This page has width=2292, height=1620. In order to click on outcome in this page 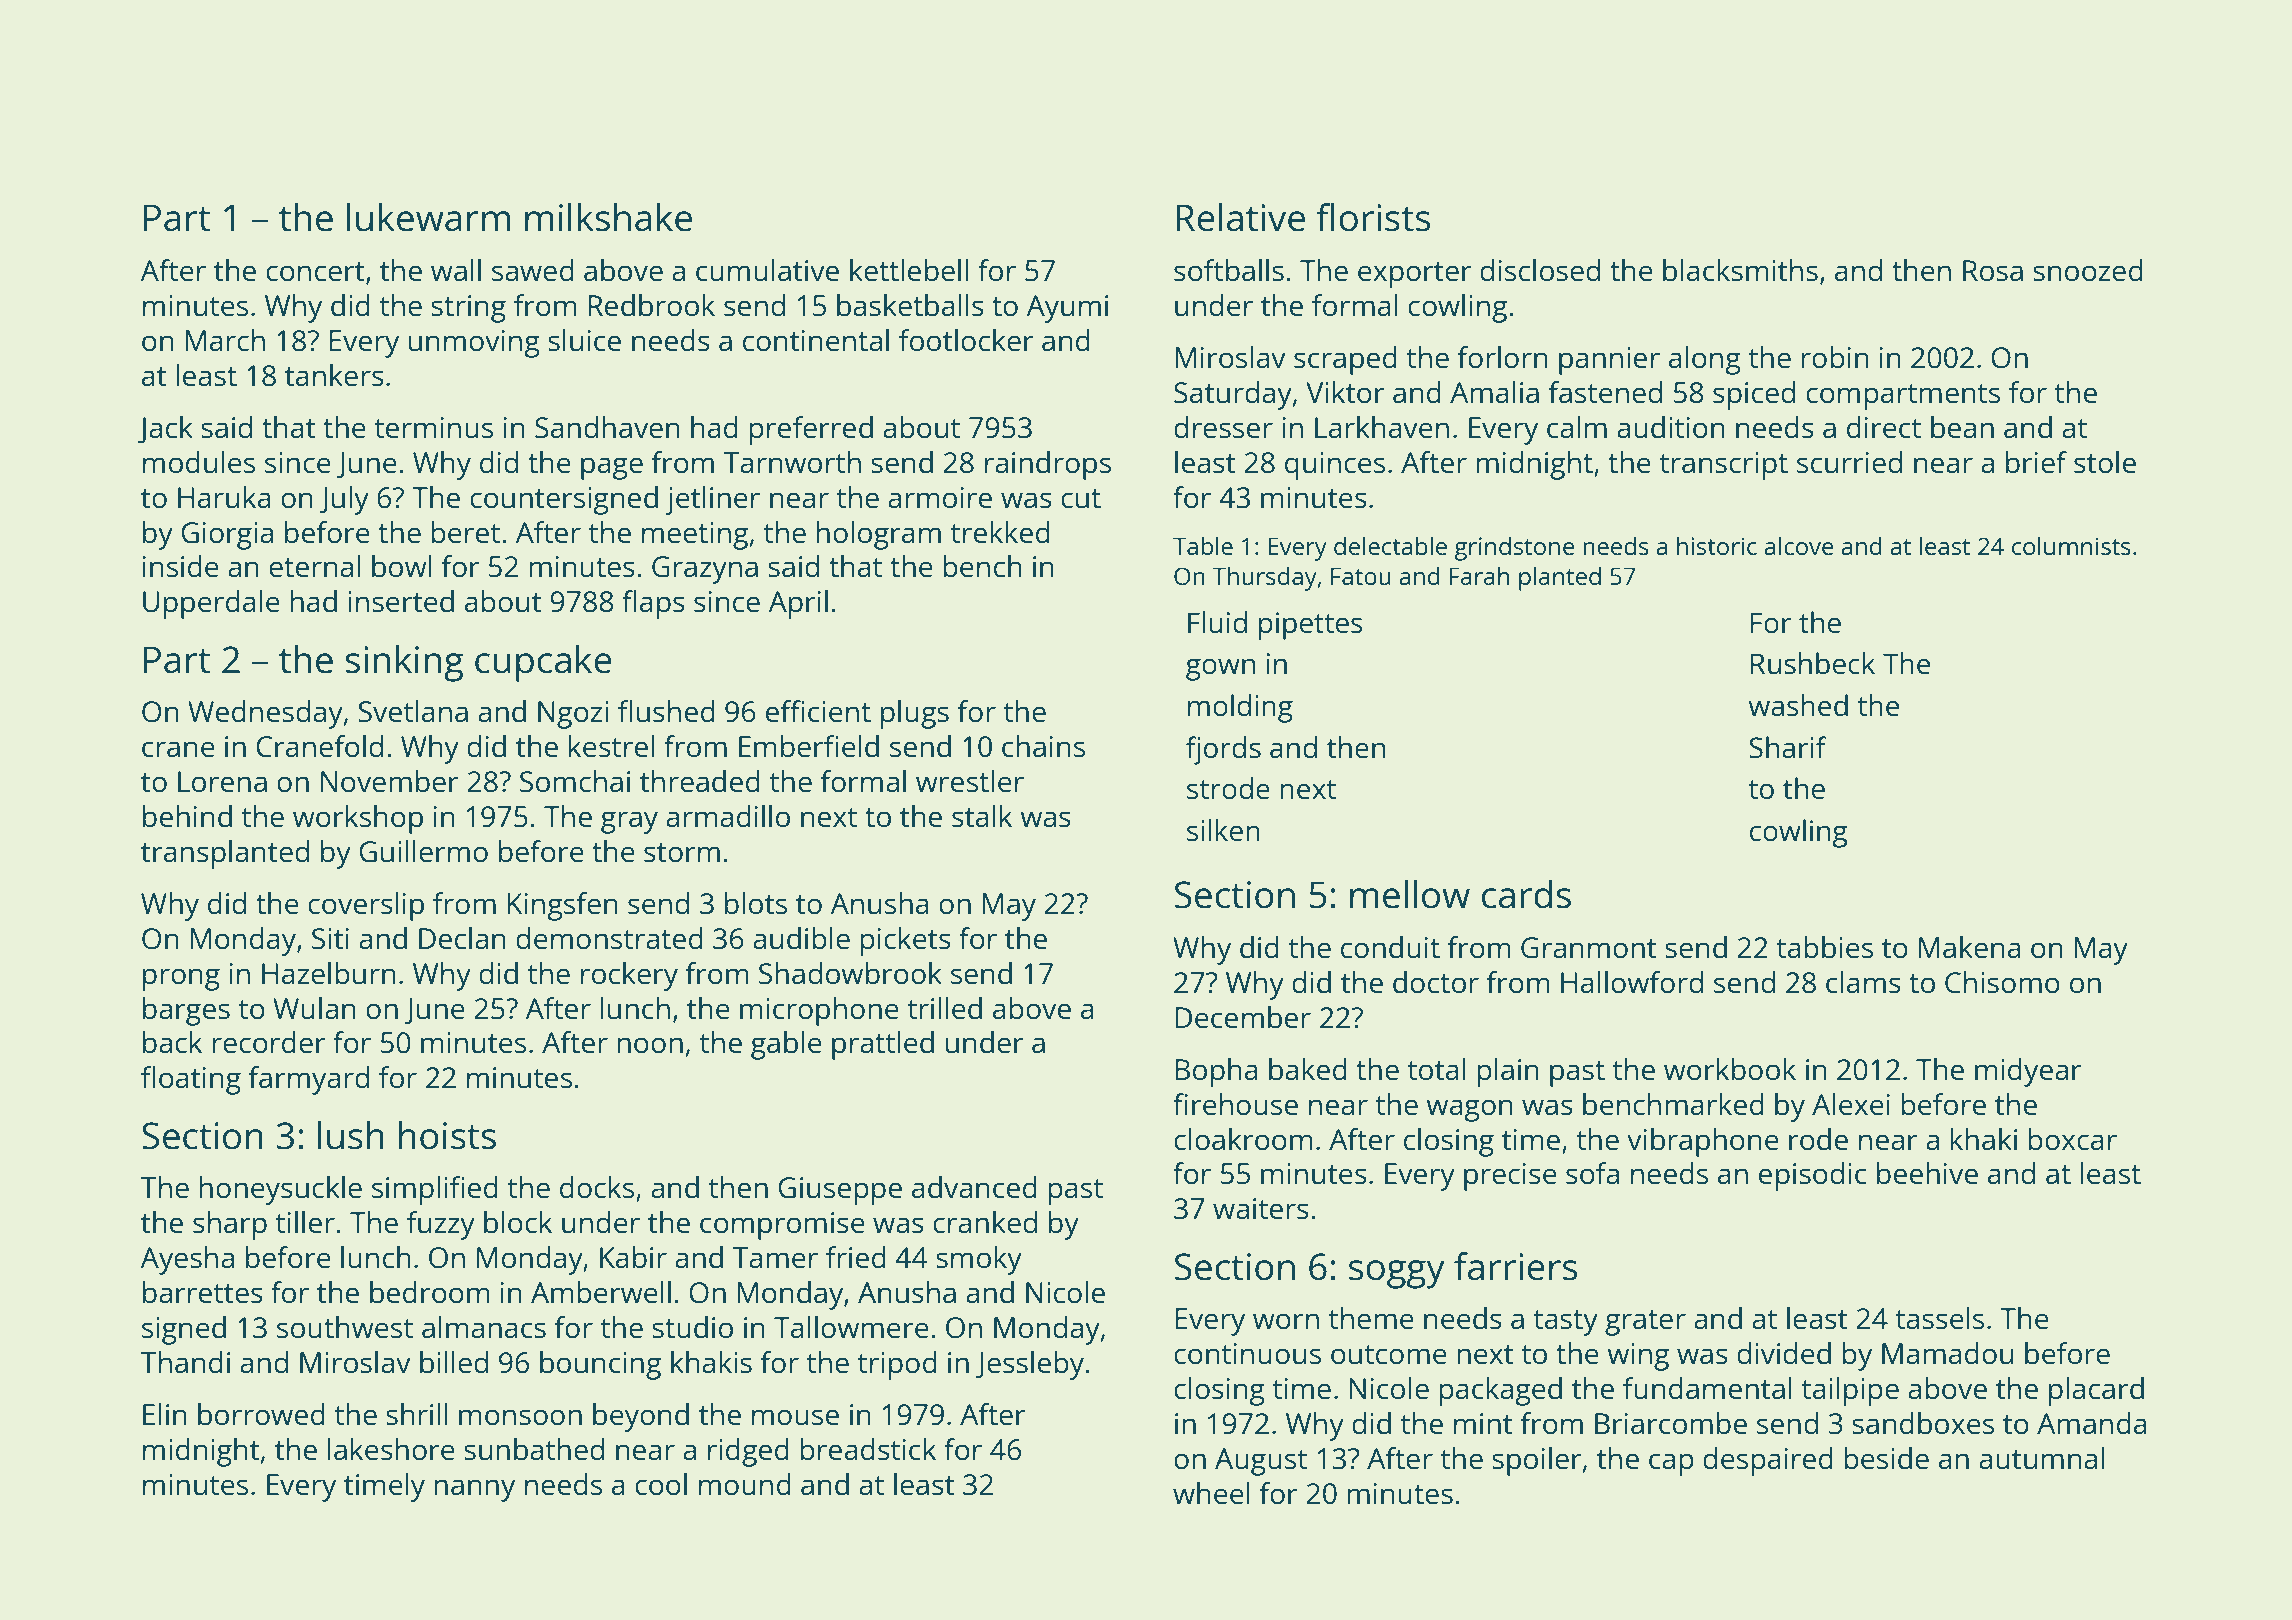, I will do `click(1389, 1354)`.
